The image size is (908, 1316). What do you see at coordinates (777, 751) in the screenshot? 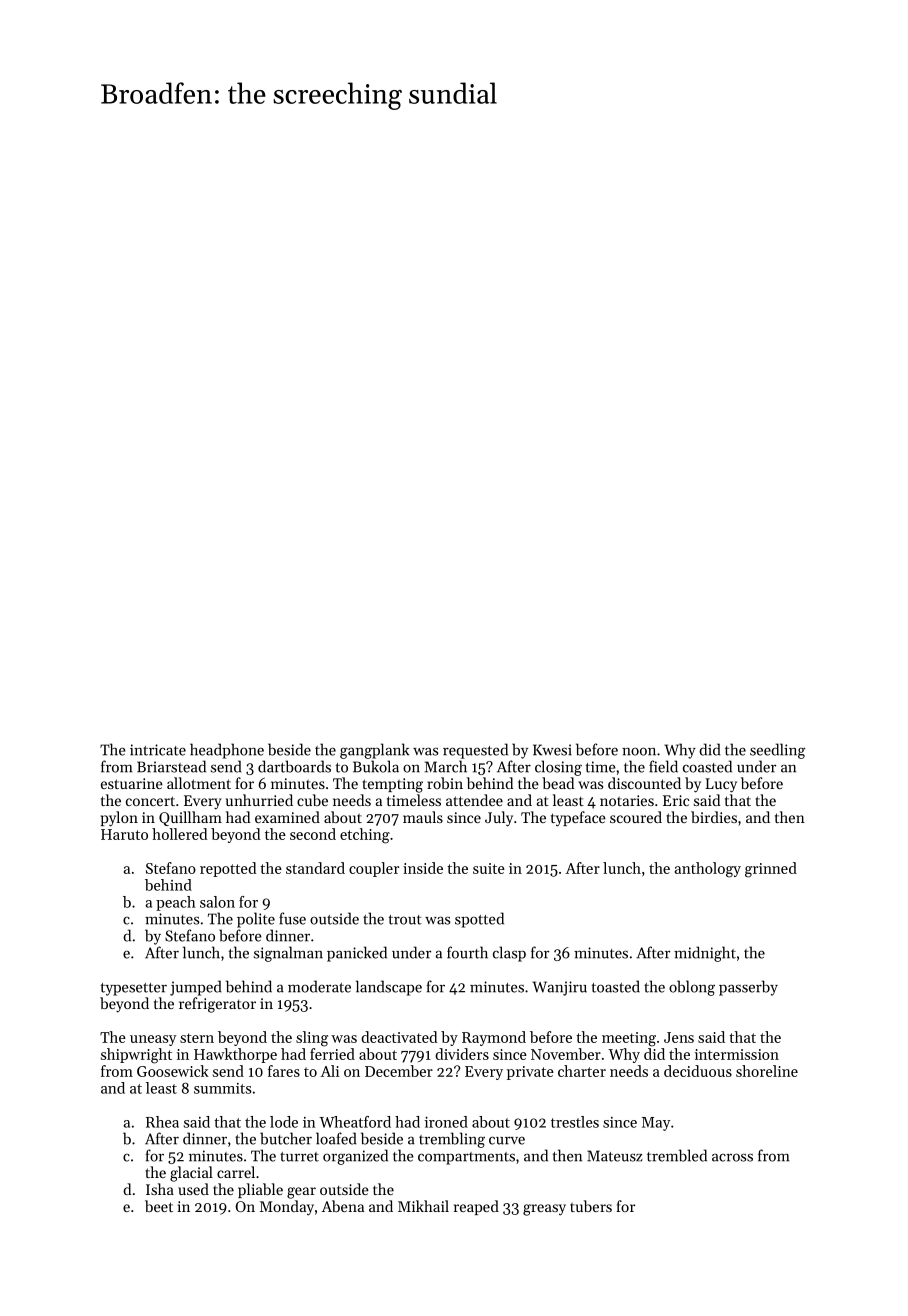
I see `seedling` at bounding box center [777, 751].
